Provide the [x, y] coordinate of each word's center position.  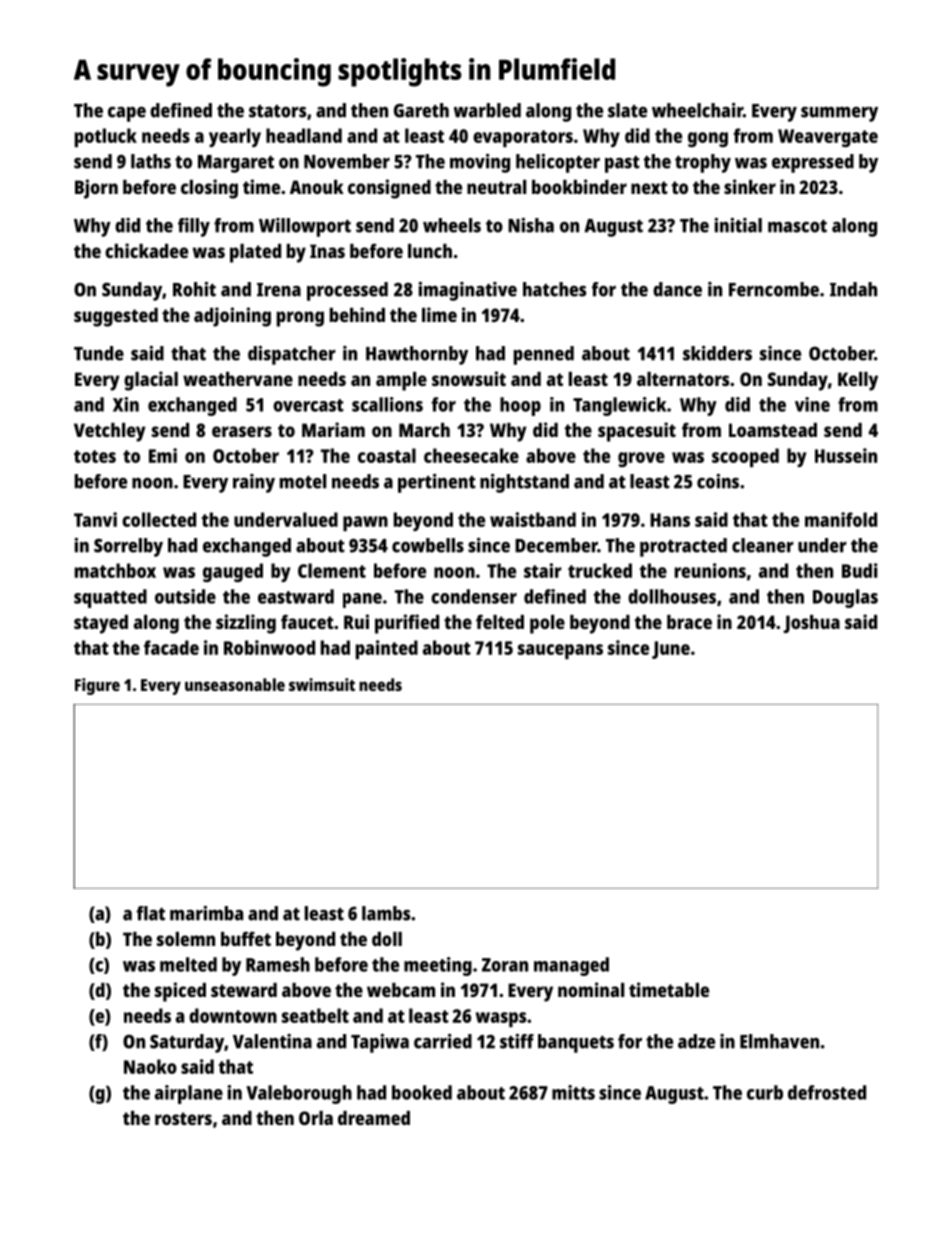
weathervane [238, 379]
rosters [183, 1118]
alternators [683, 379]
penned [544, 355]
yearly [235, 137]
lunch [430, 251]
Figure [97, 686]
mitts [573, 1092]
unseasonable [235, 684]
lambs [386, 913]
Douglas [845, 598]
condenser [474, 596]
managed [571, 966]
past [622, 164]
